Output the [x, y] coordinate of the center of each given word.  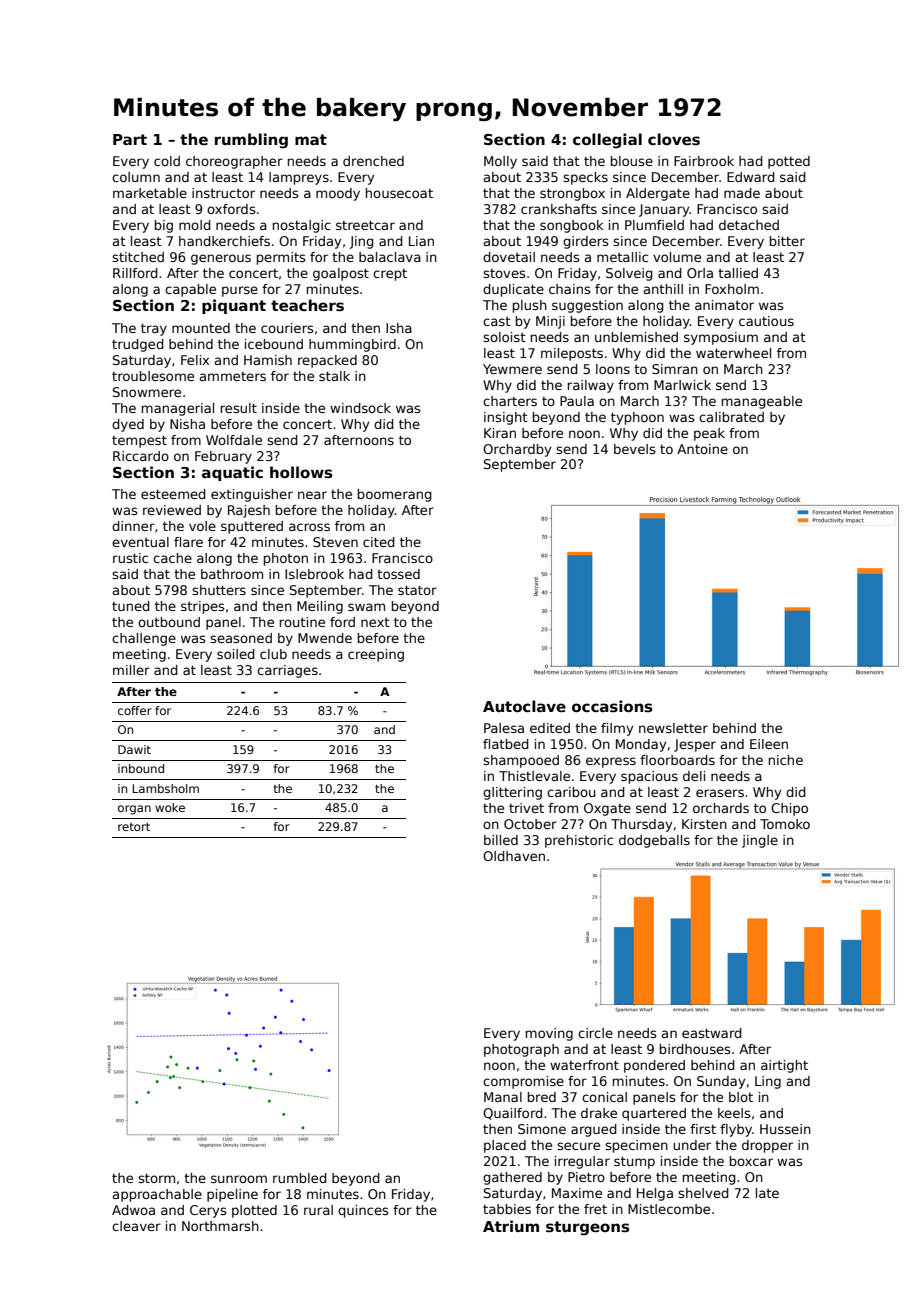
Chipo [789, 809]
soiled [236, 654]
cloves [674, 139]
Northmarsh [220, 1226]
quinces [363, 1211]
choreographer [234, 162]
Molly [500, 162]
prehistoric [579, 841]
